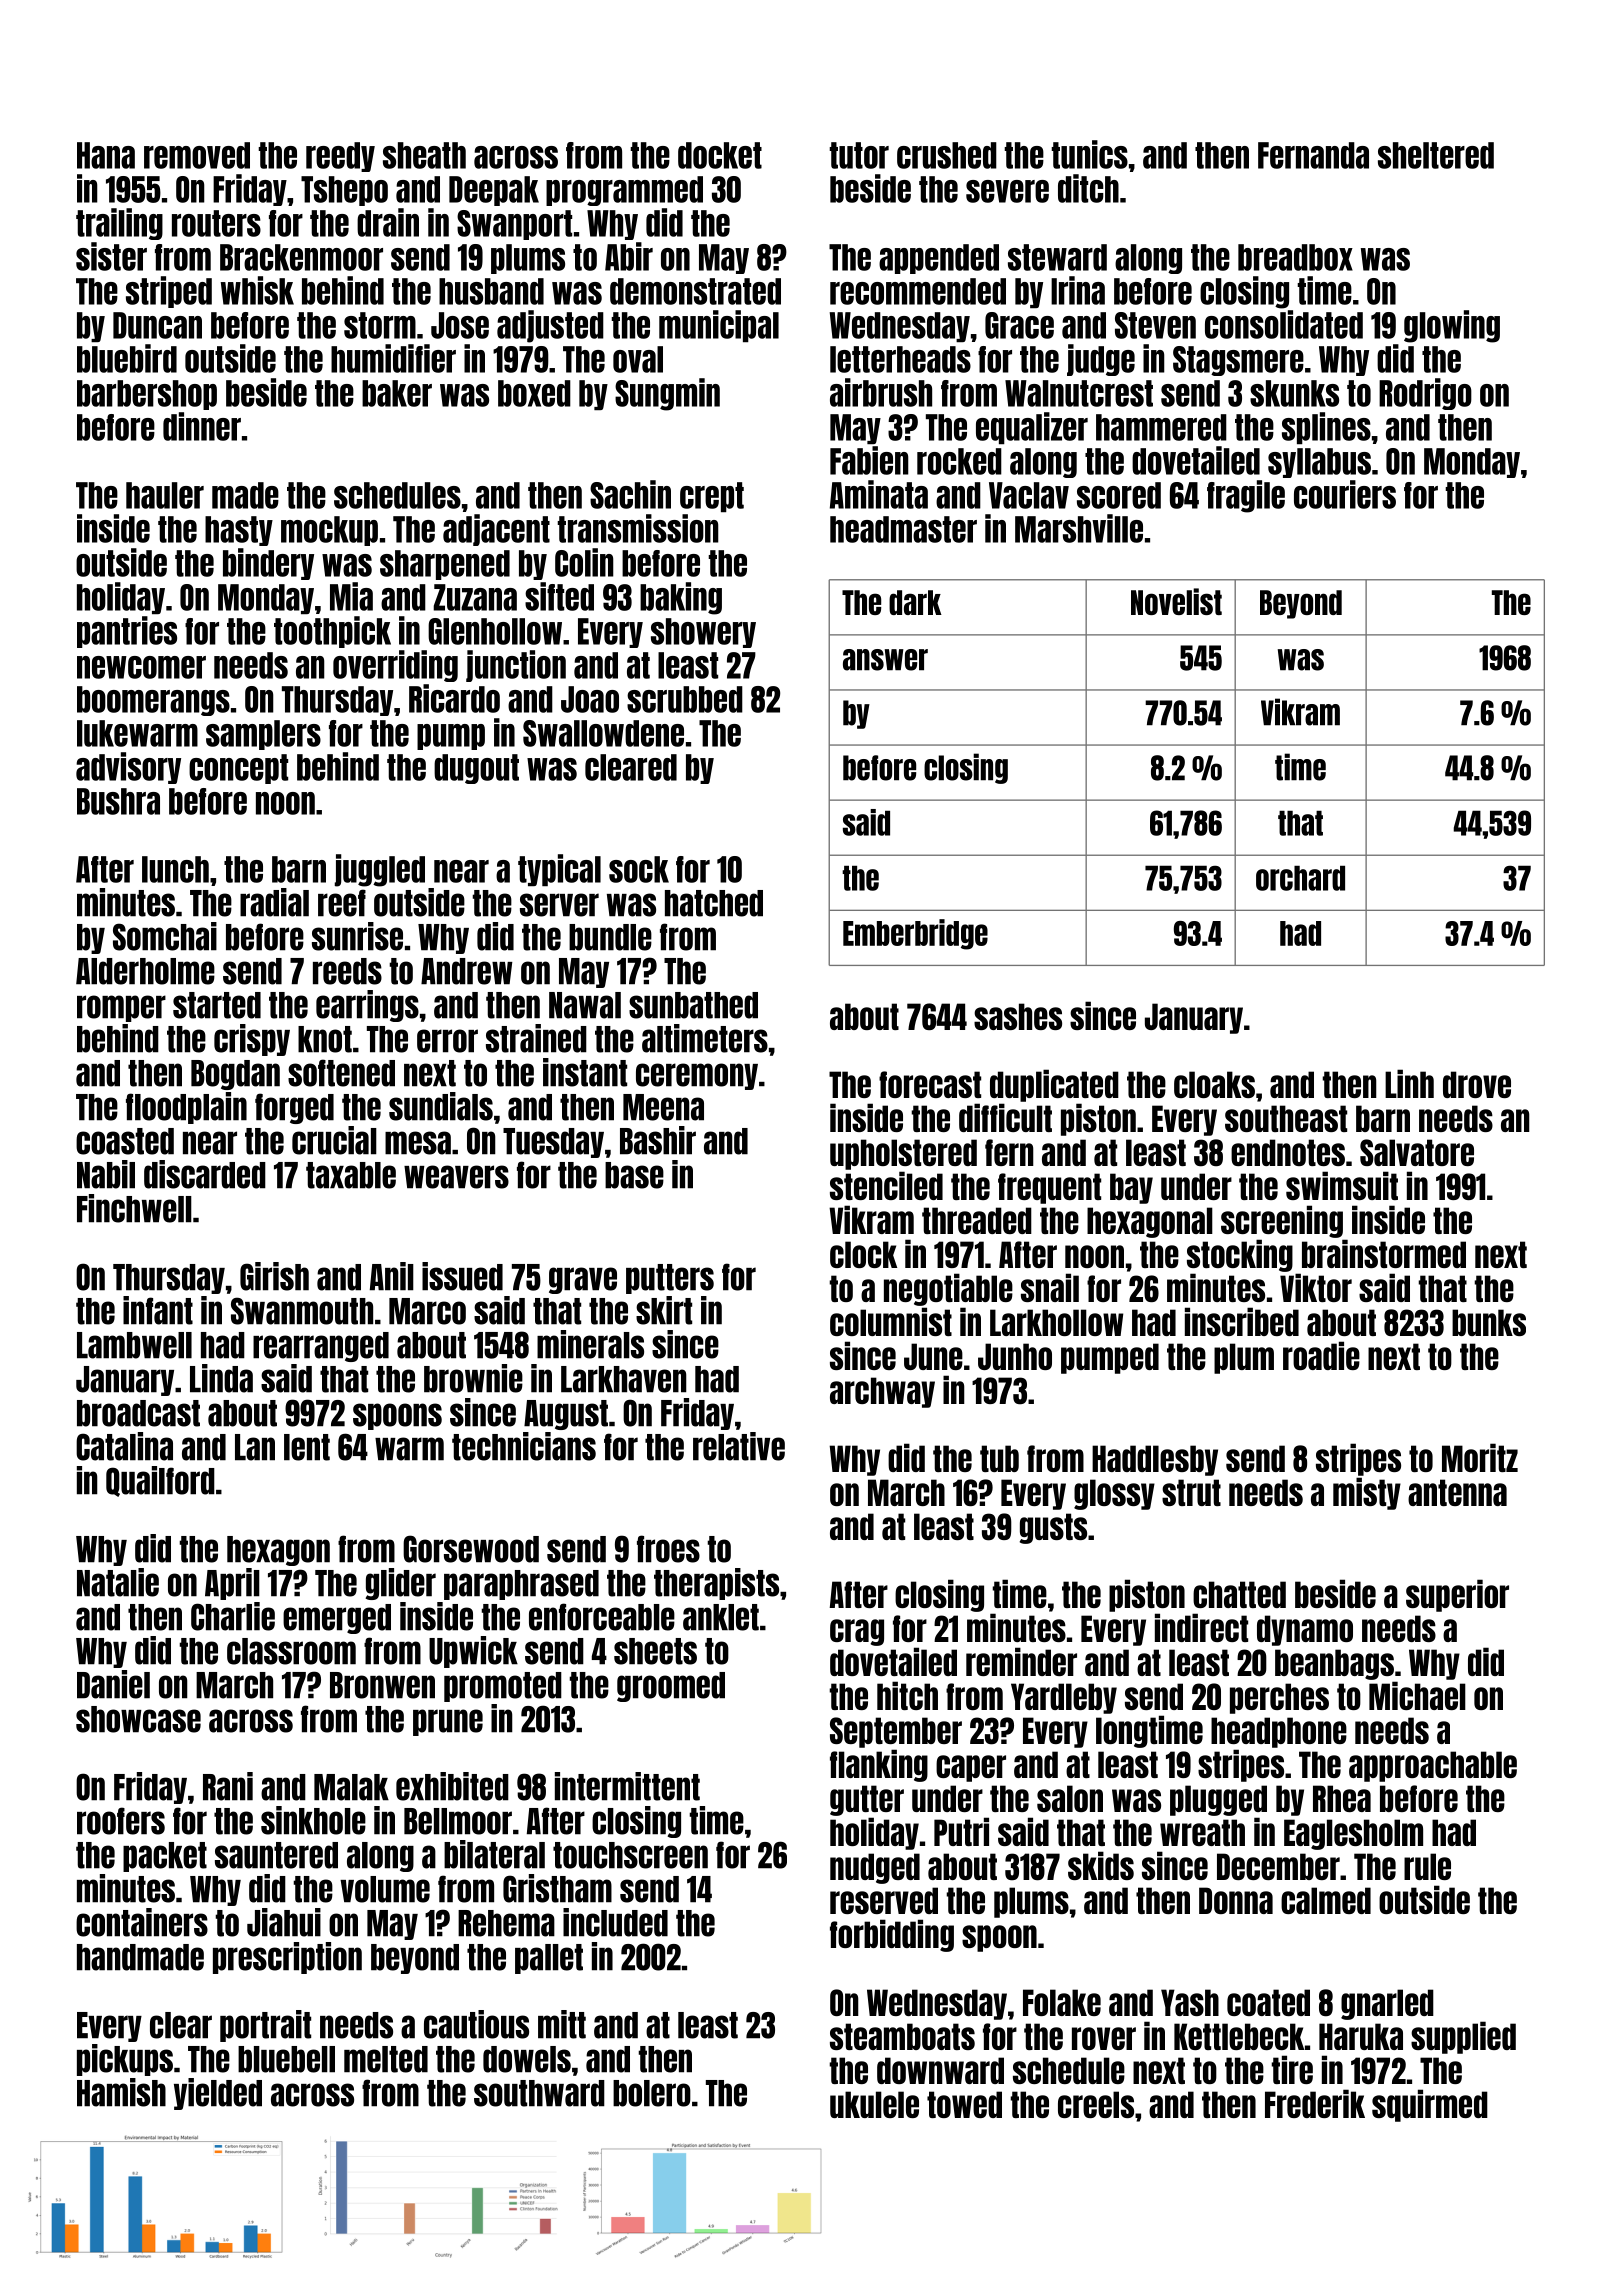  I want to click on consolidated, so click(1284, 324).
